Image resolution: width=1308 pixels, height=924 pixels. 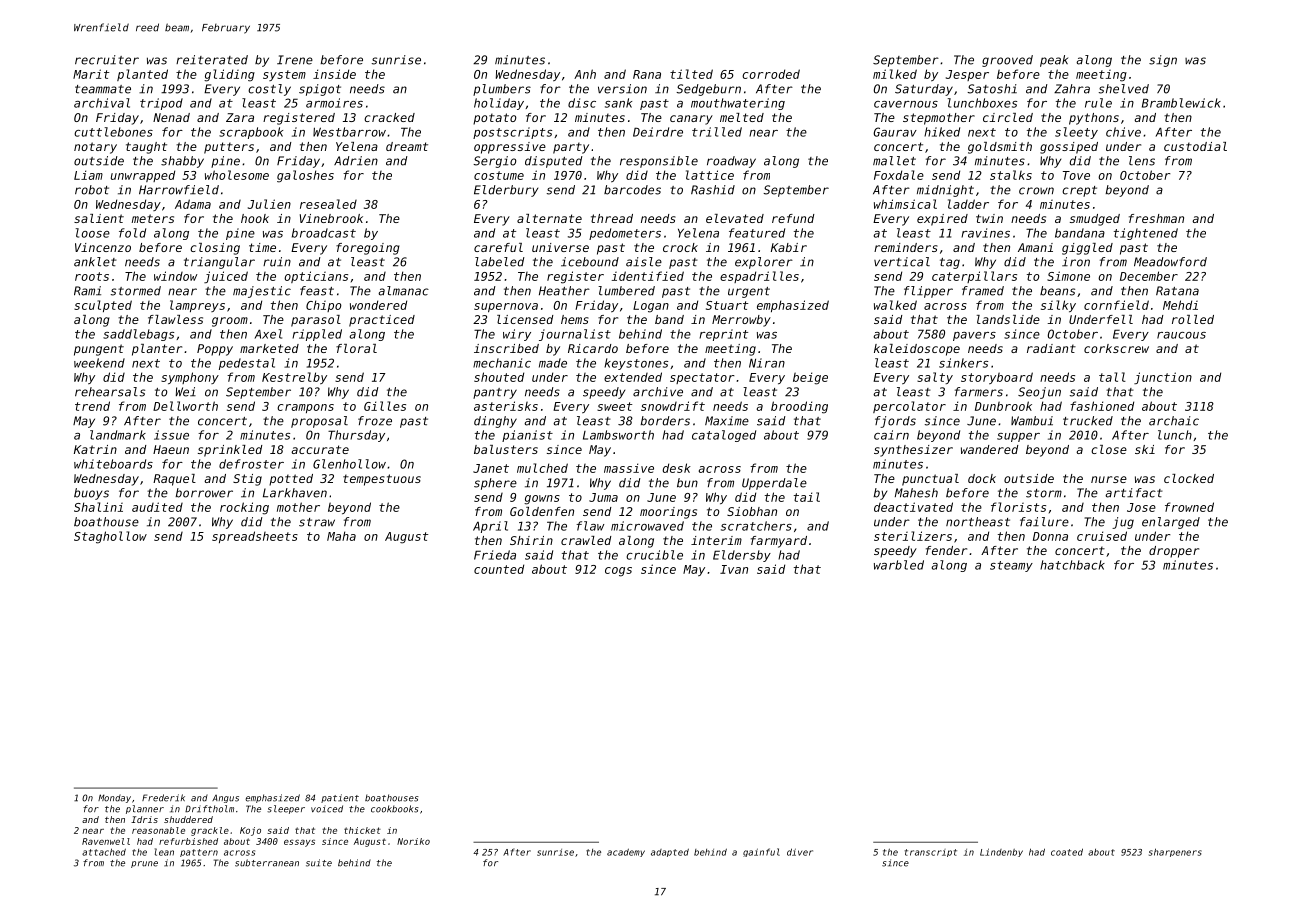 I want to click on tilted, so click(x=691, y=74).
